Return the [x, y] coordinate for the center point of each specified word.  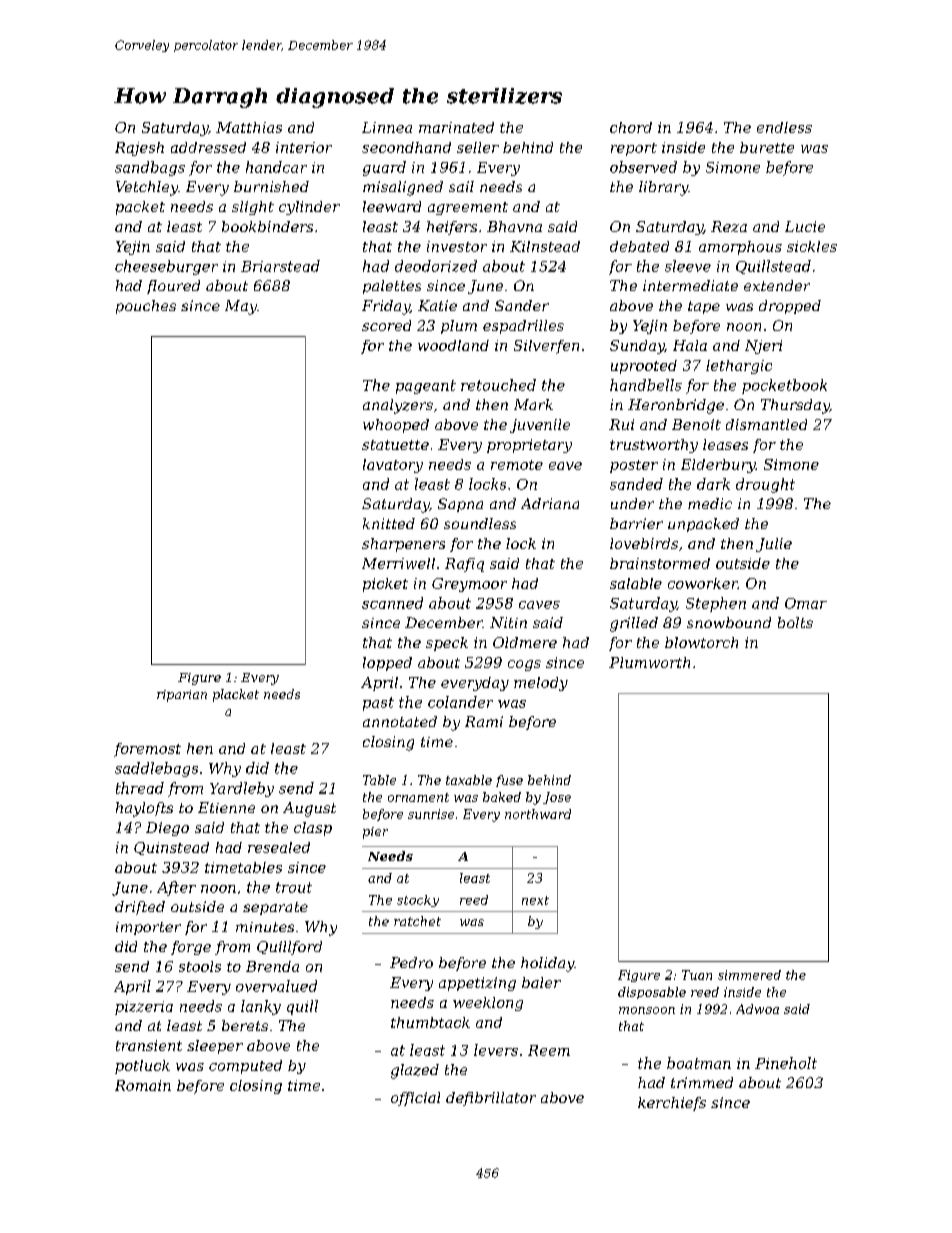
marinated [456, 127]
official [415, 1099]
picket [385, 585]
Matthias [249, 127]
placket [236, 695]
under [632, 503]
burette [767, 147]
